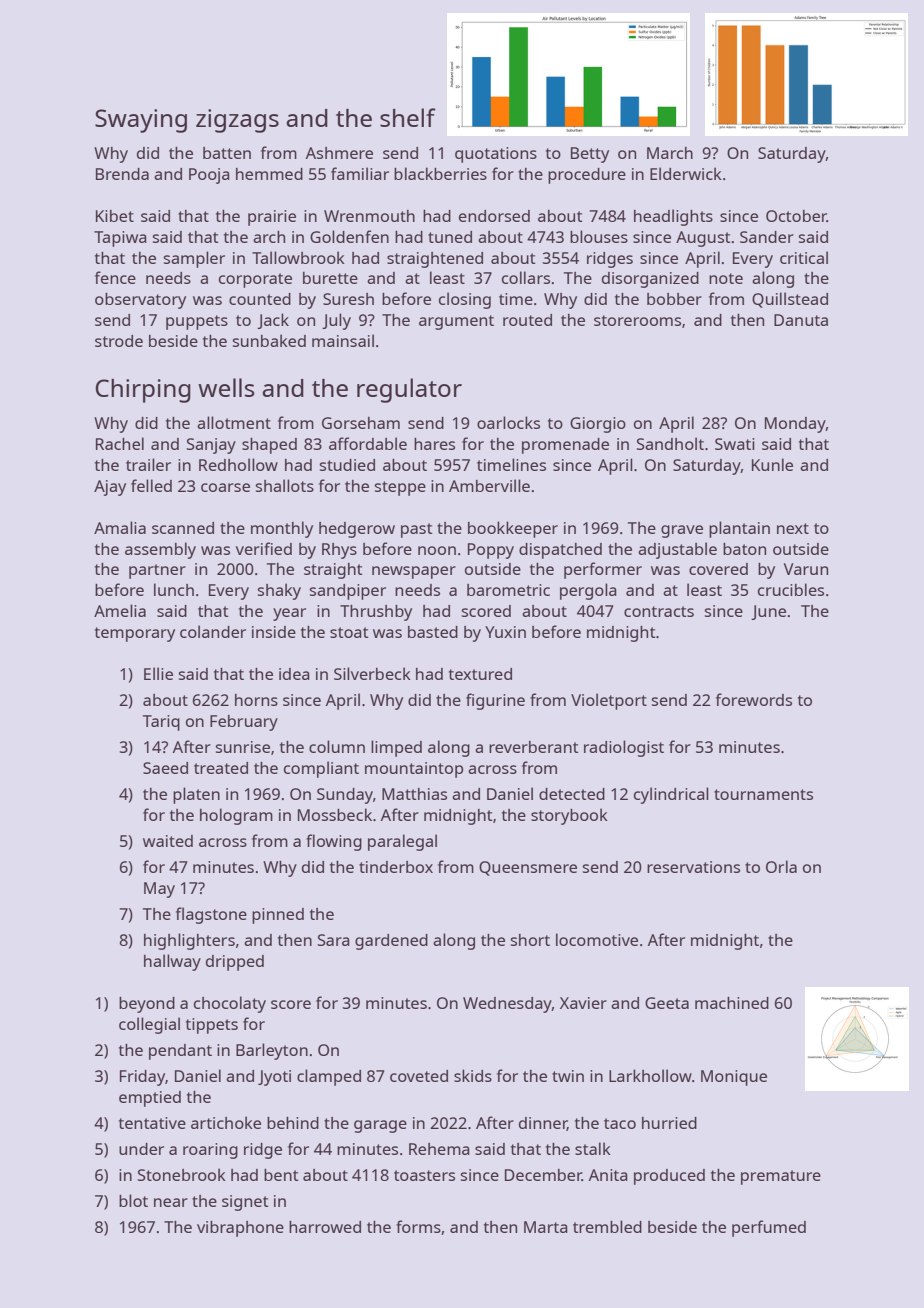  Describe the element at coordinates (285, 485) in the screenshot. I see `shallots` at that location.
